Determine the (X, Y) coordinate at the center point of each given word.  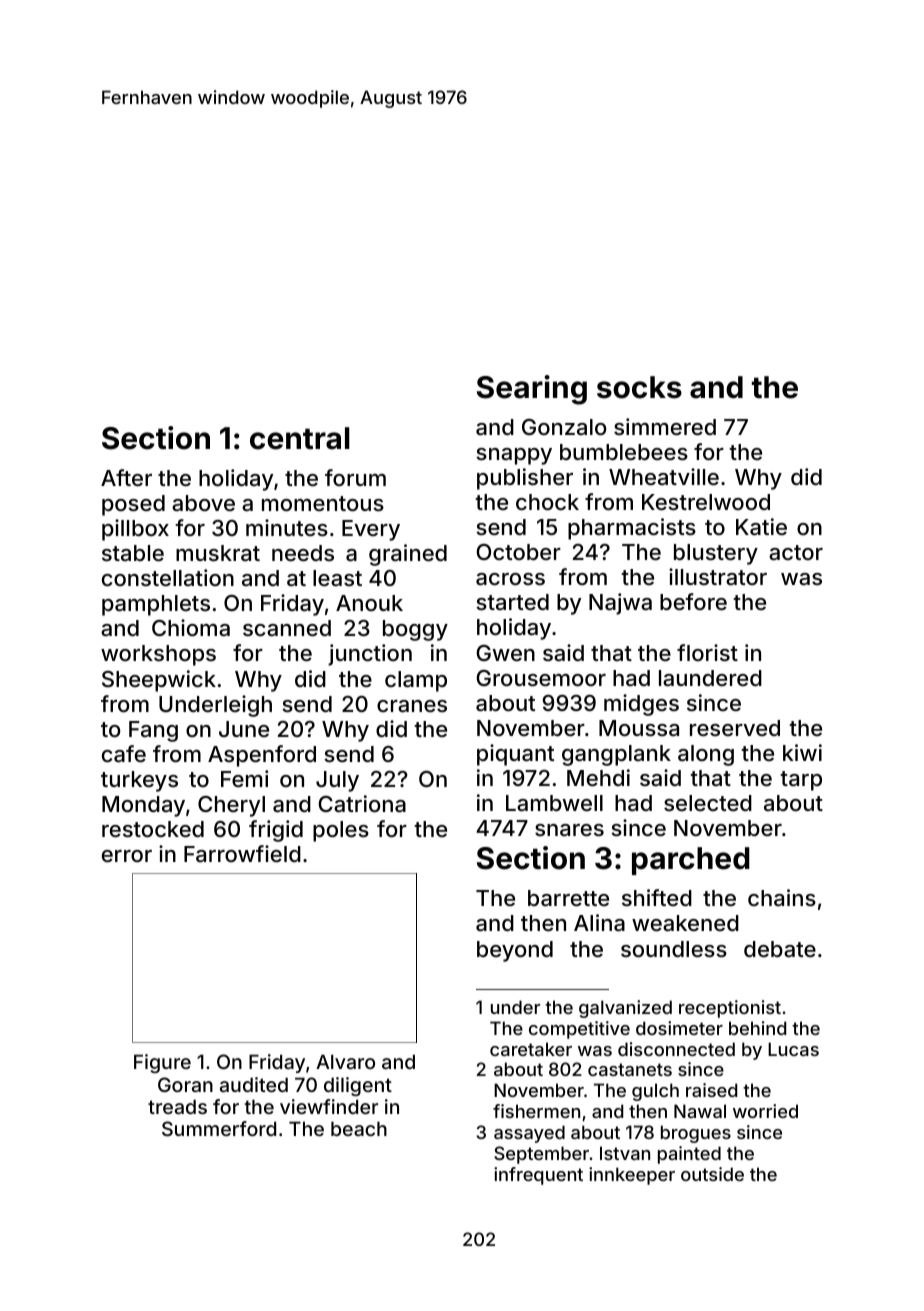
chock (547, 502)
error (127, 856)
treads (177, 1106)
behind (757, 1028)
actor (796, 553)
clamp (416, 681)
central (300, 438)
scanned (287, 628)
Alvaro (345, 1061)
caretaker (531, 1049)
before (693, 601)
